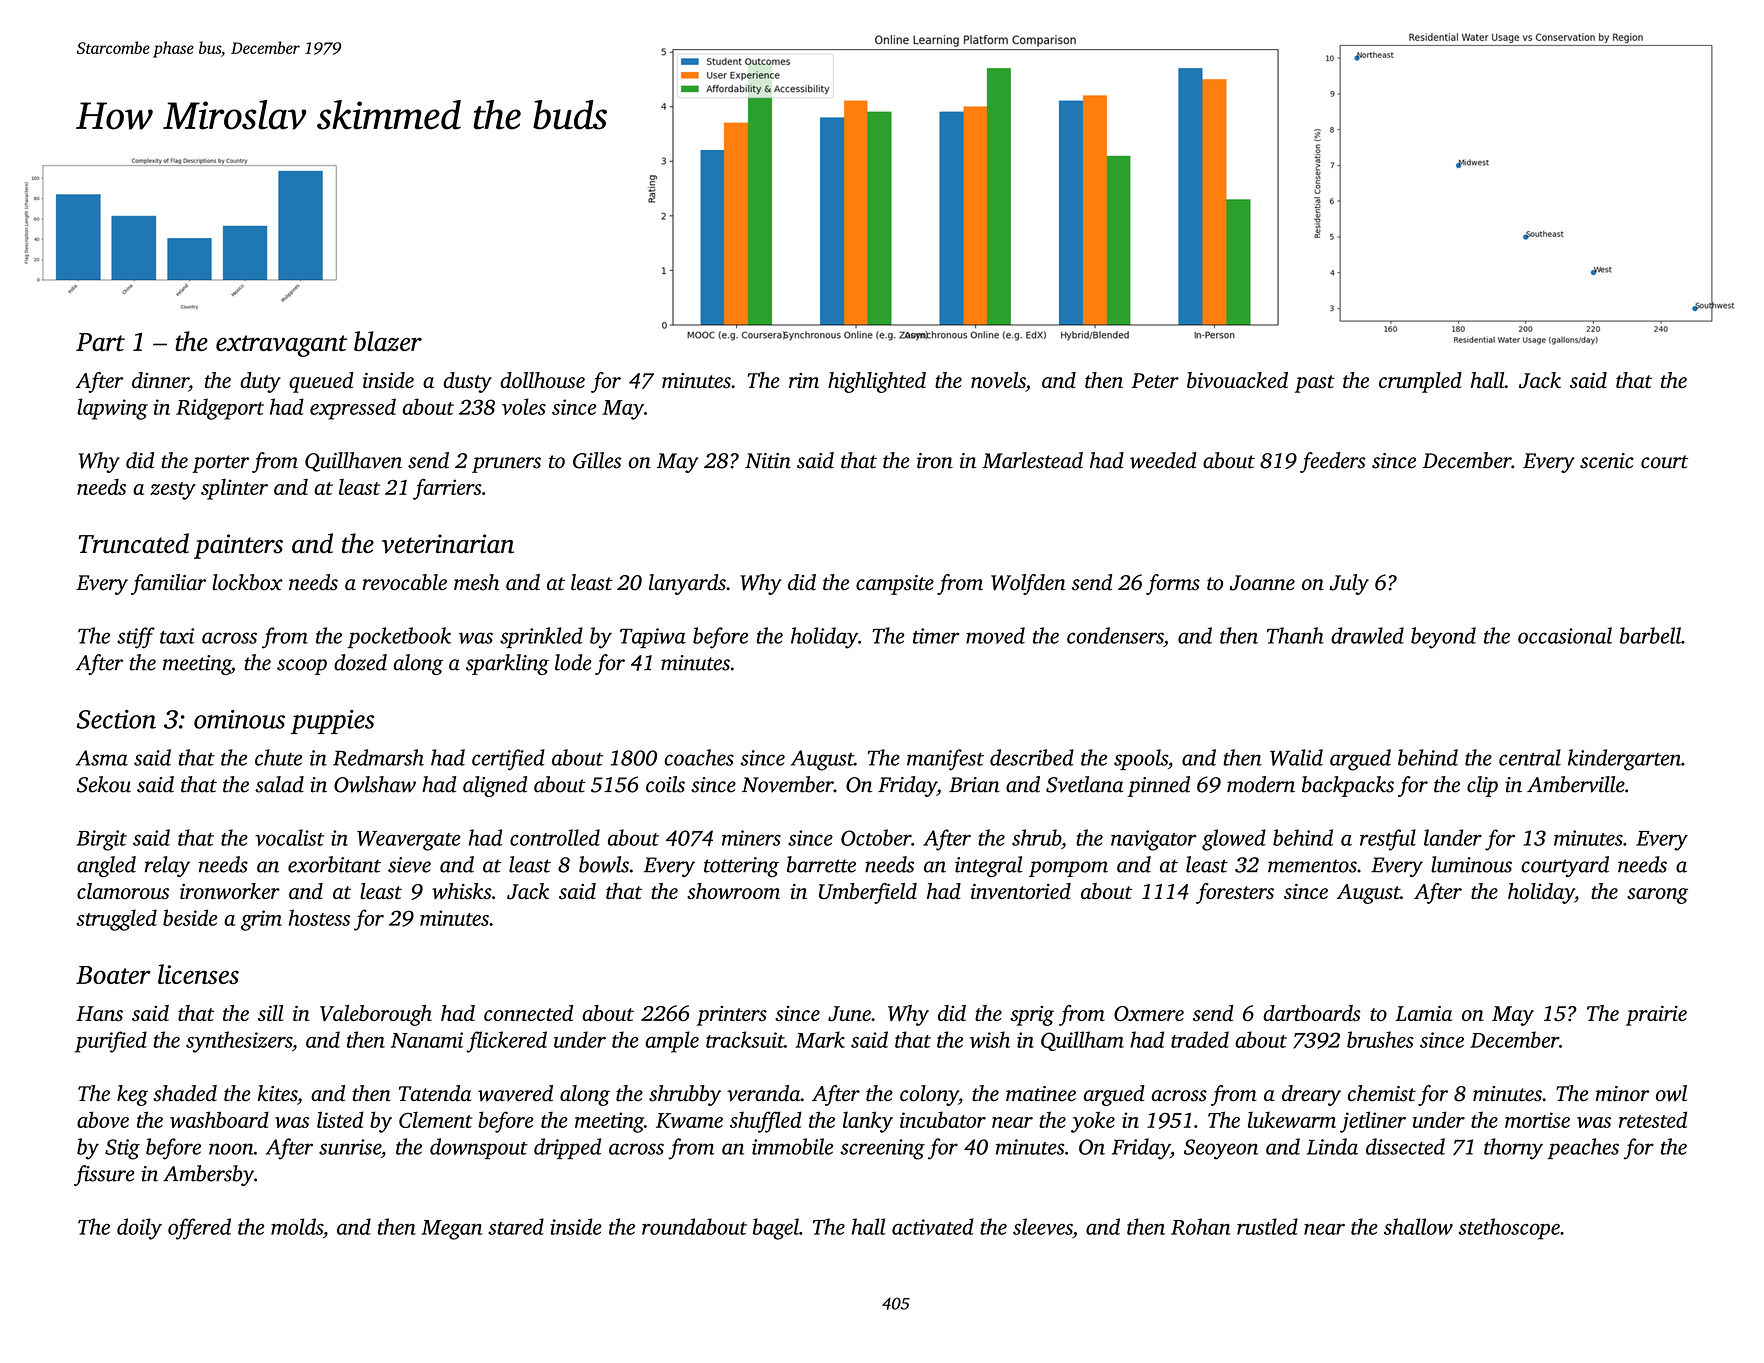 Image resolution: width=1764 pixels, height=1363 pixels. What do you see at coordinates (467, 382) in the screenshot?
I see `dusty` at bounding box center [467, 382].
